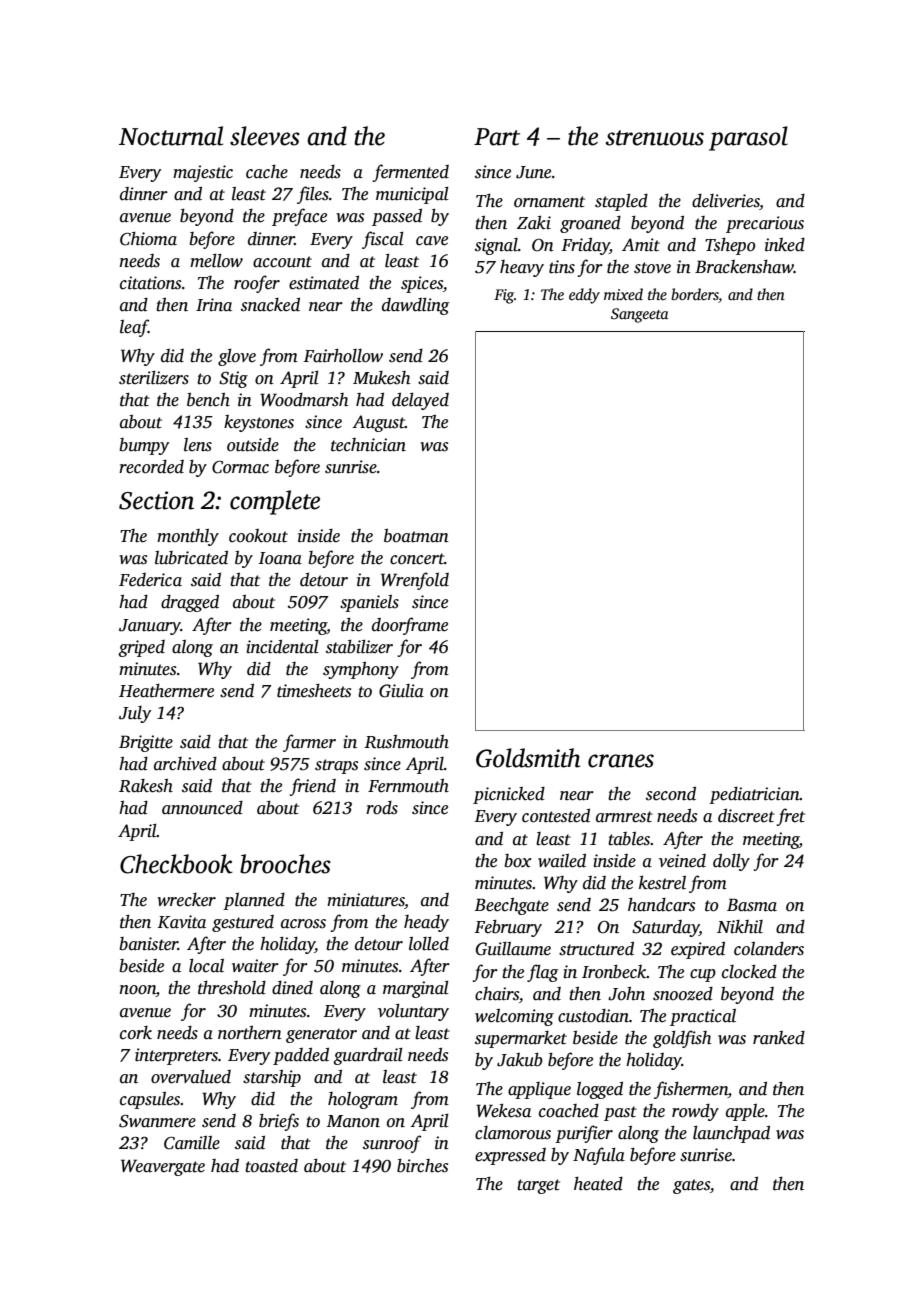 The width and height of the screenshot is (924, 1308). What do you see at coordinates (368, 445) in the screenshot?
I see `technician` at bounding box center [368, 445].
